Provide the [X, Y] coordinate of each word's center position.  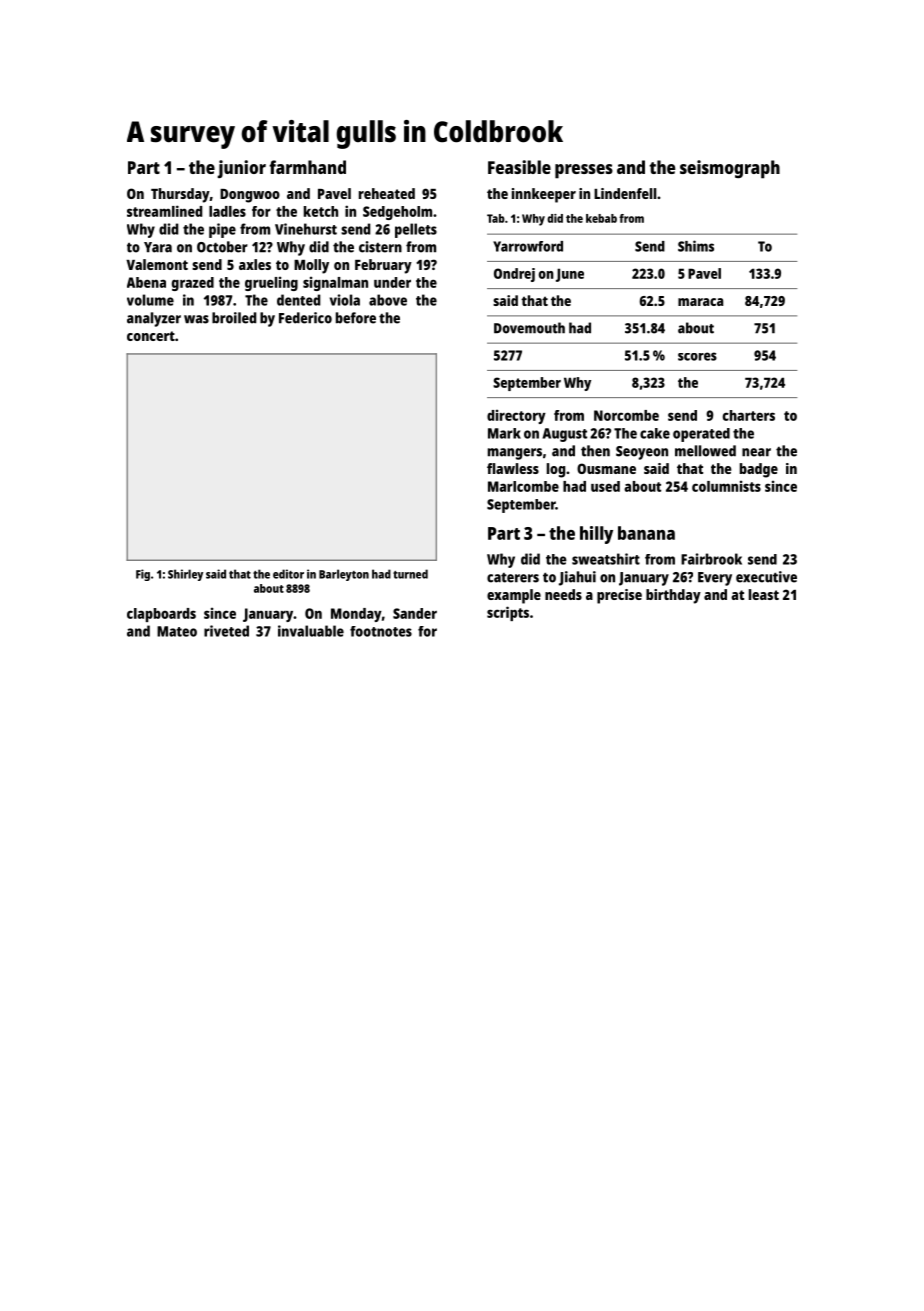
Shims [696, 246]
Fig [143, 575]
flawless [513, 468]
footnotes [381, 631]
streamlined [164, 211]
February [383, 266]
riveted [226, 631]
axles [255, 264]
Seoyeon [642, 453]
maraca [700, 302]
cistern [380, 247]
